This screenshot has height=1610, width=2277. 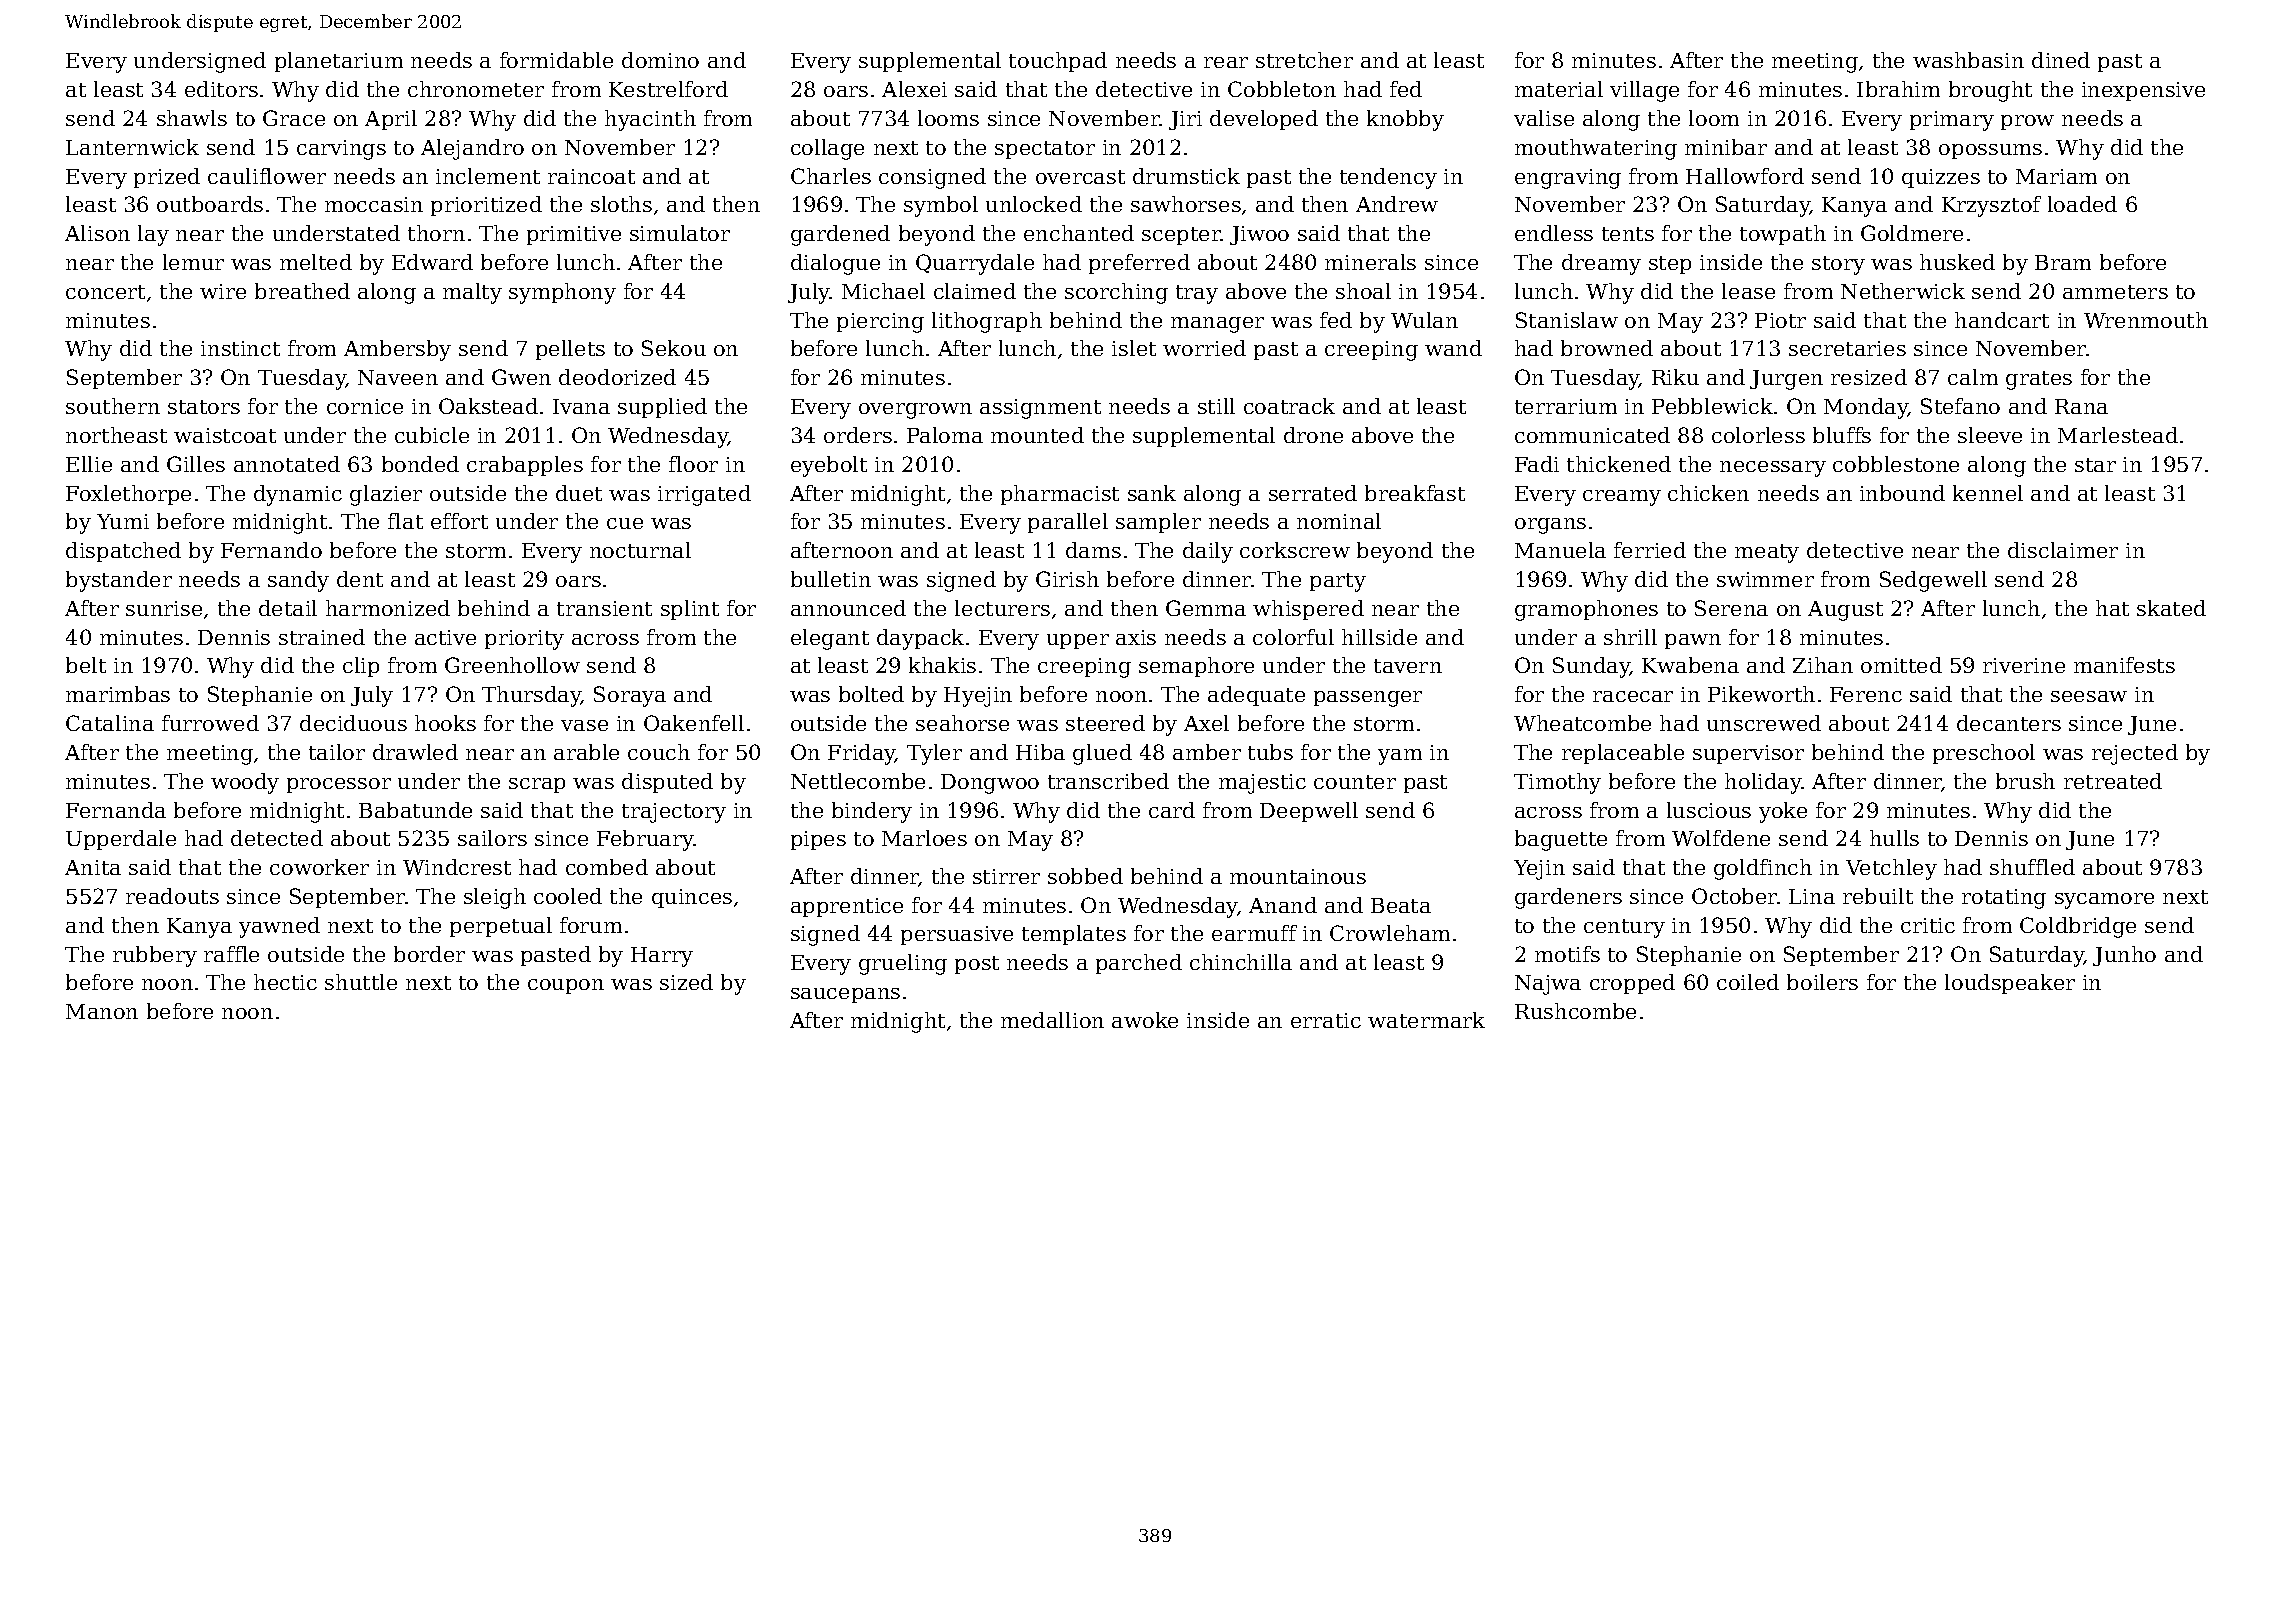 What do you see at coordinates (2171, 608) in the screenshot?
I see `skated` at bounding box center [2171, 608].
